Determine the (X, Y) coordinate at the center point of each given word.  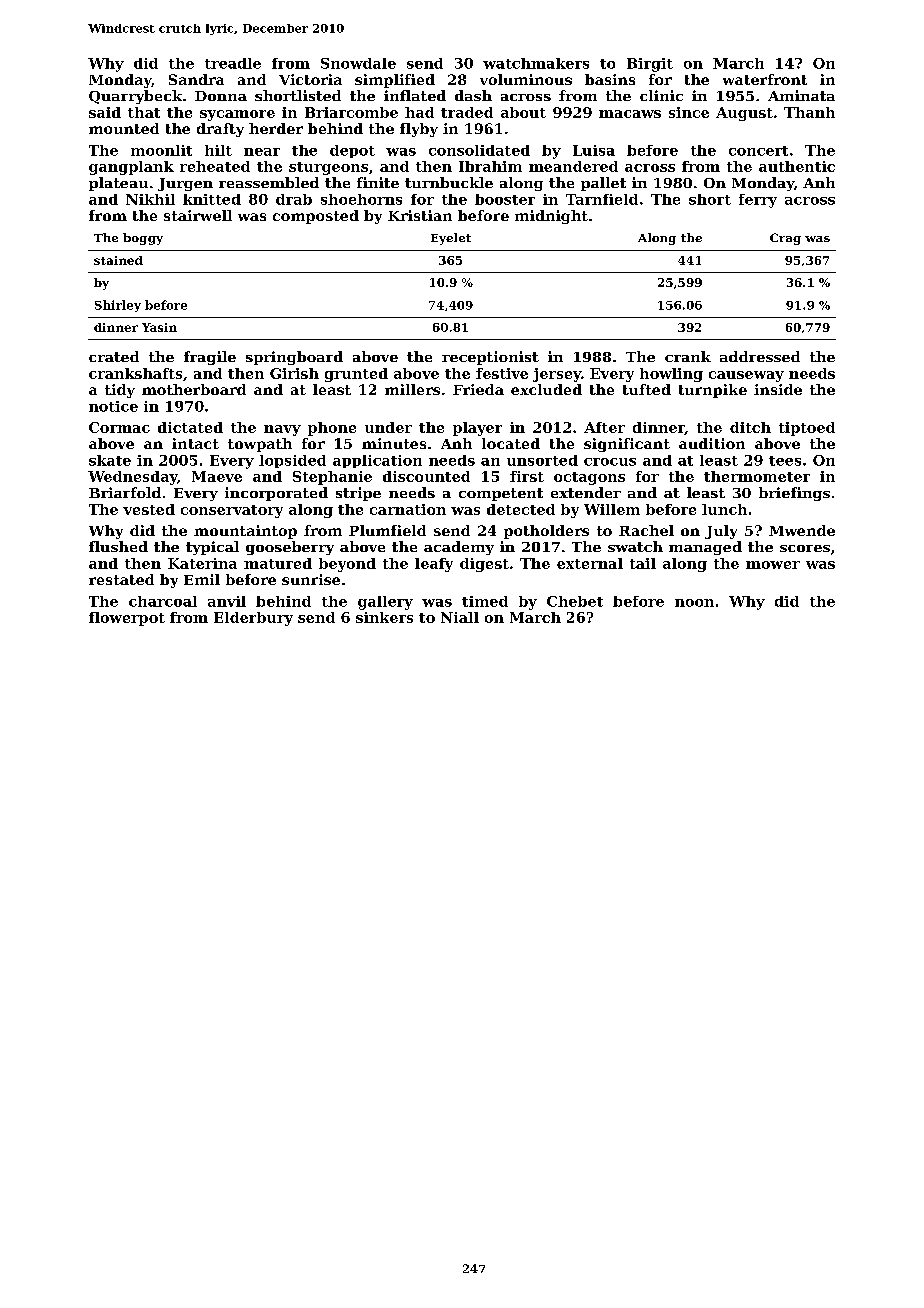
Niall (460, 617)
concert (758, 151)
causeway (746, 376)
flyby (419, 130)
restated (121, 579)
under (388, 427)
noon (694, 603)
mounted (124, 128)
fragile (210, 358)
